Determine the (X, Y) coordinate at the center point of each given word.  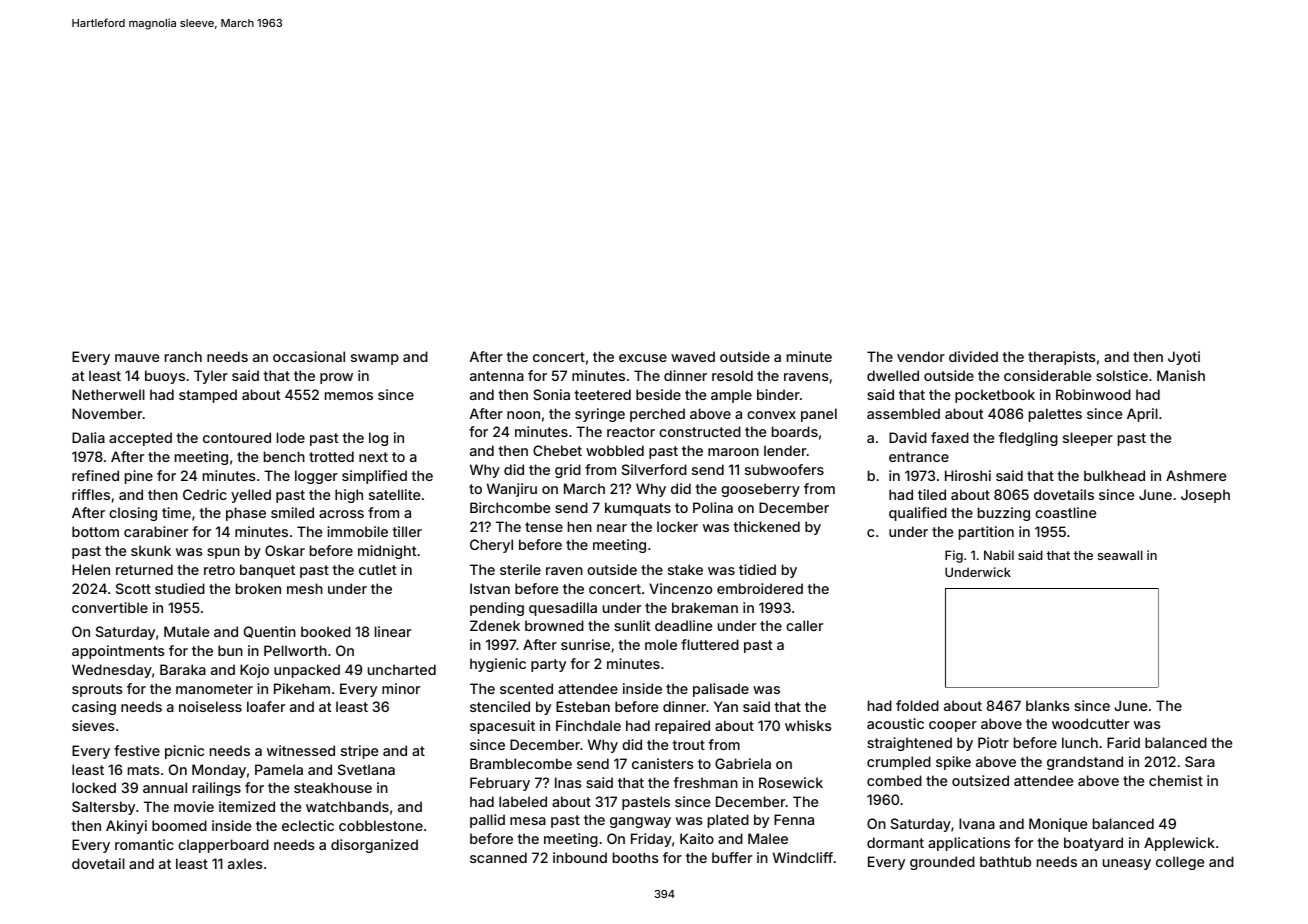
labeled (523, 801)
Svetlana (366, 769)
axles (245, 863)
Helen (91, 569)
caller (804, 625)
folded (917, 705)
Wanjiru (512, 490)
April (1142, 415)
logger (316, 477)
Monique (1058, 825)
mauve (137, 358)
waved (693, 356)
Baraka (183, 669)
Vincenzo (680, 588)
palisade (721, 690)
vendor (921, 356)
